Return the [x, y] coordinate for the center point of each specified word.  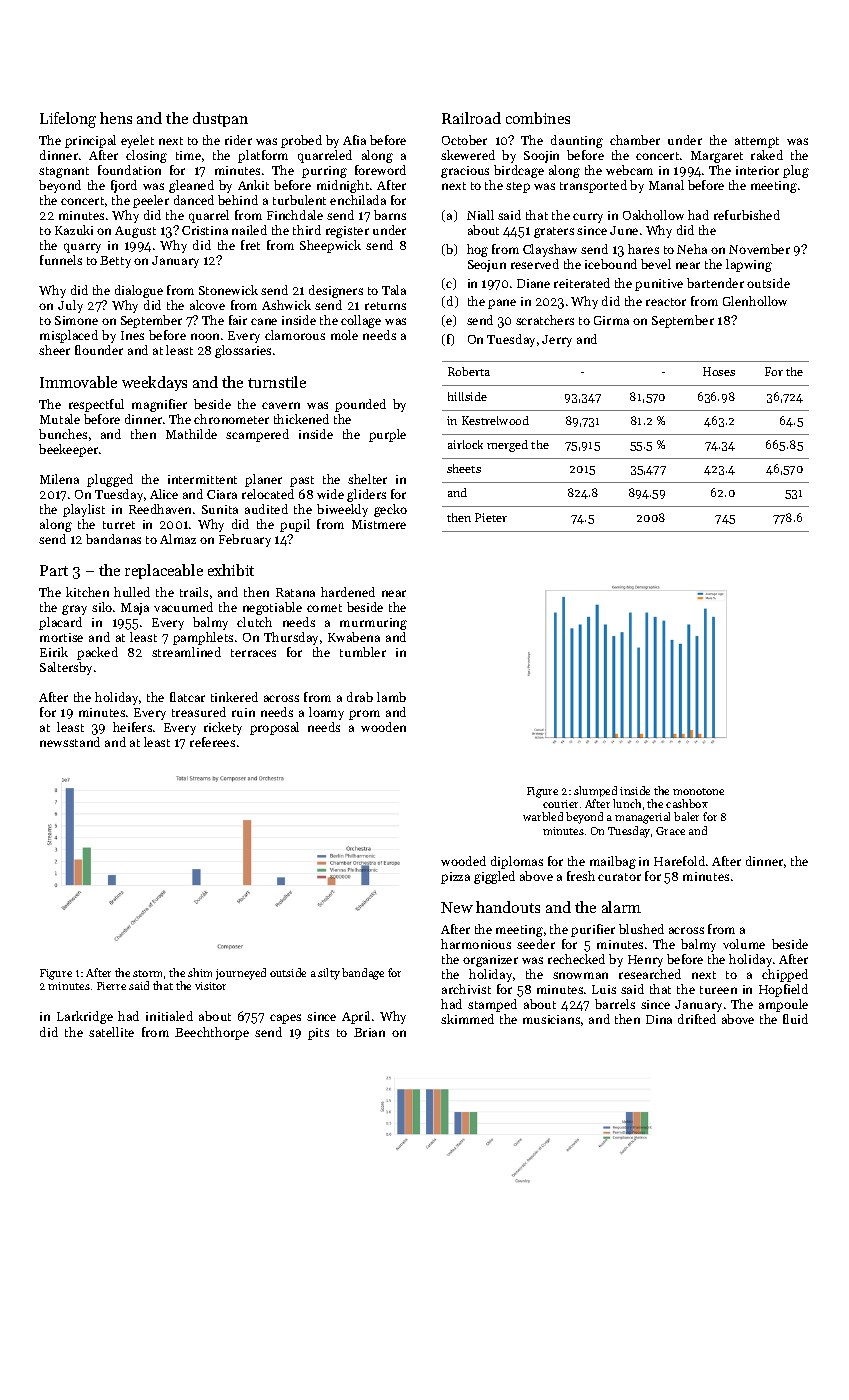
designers [336, 291]
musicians [551, 1019]
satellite [111, 1032]
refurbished [747, 215]
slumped [595, 791]
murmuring [373, 624]
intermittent [202, 479]
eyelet [137, 141]
